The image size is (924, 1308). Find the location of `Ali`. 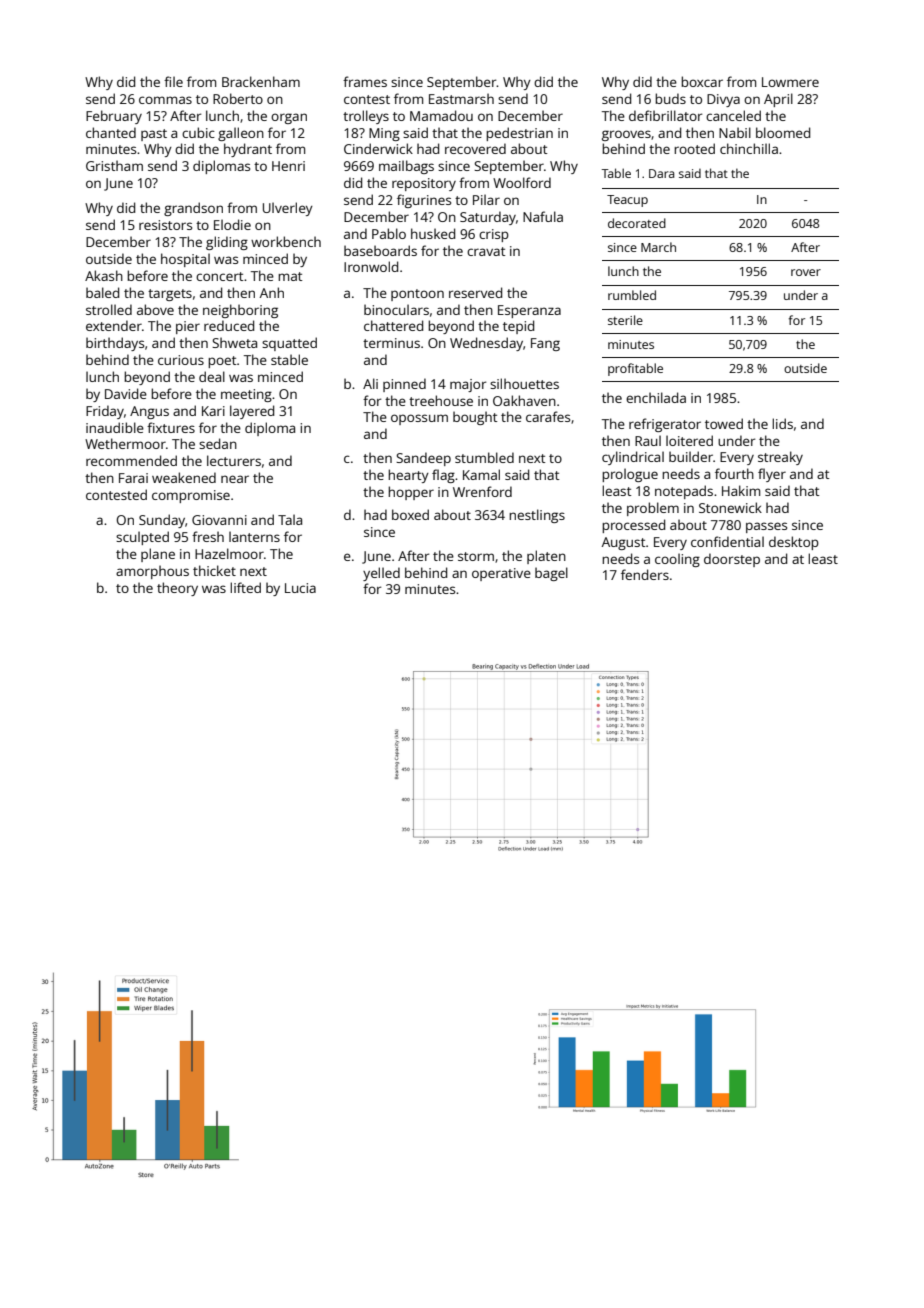

Ali is located at coordinates (370, 383).
